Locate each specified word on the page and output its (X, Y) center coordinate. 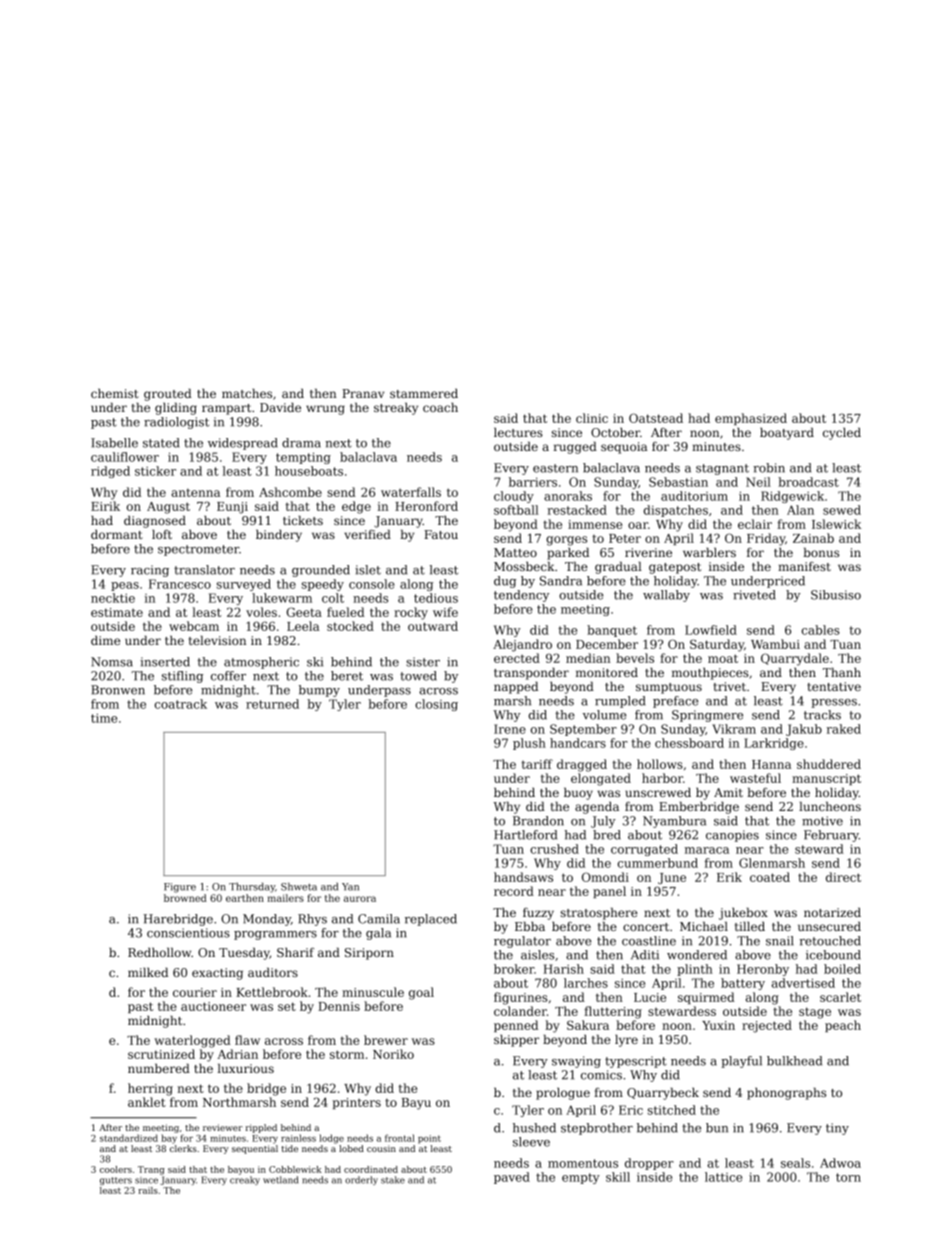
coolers (116, 1169)
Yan (350, 887)
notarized (832, 912)
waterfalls (411, 492)
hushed (534, 1128)
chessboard (689, 743)
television (217, 640)
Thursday (252, 888)
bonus (821, 552)
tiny (837, 1129)
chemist (114, 393)
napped (516, 688)
